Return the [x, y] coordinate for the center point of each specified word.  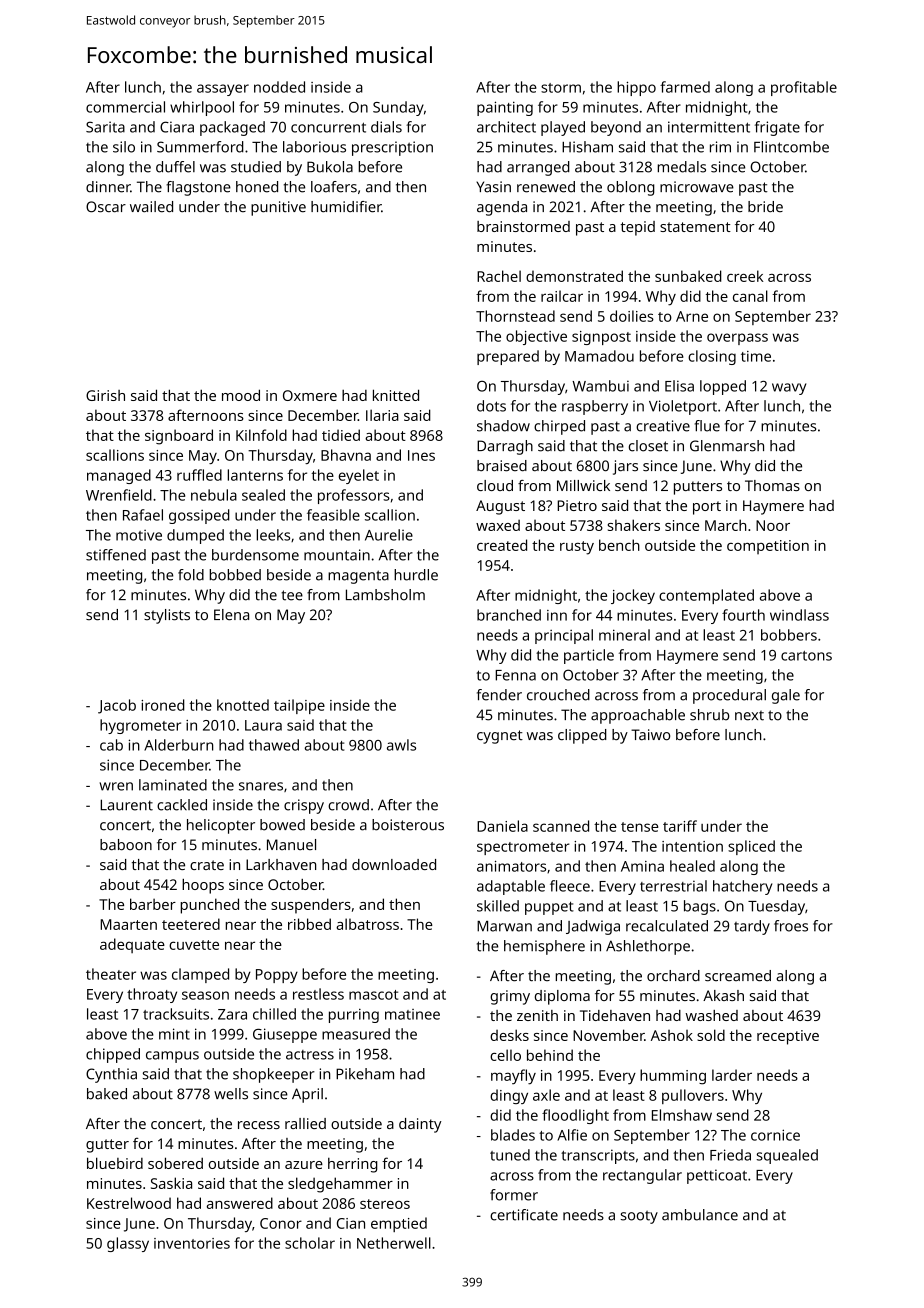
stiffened [116, 555]
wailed [151, 207]
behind [550, 1055]
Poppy [277, 976]
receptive [788, 1037]
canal [750, 296]
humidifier [346, 207]
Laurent [126, 805]
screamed [738, 976]
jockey [633, 596]
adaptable [511, 887]
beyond [616, 128]
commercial [125, 107]
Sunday [398, 108]
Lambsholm [385, 595]
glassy [128, 1244]
